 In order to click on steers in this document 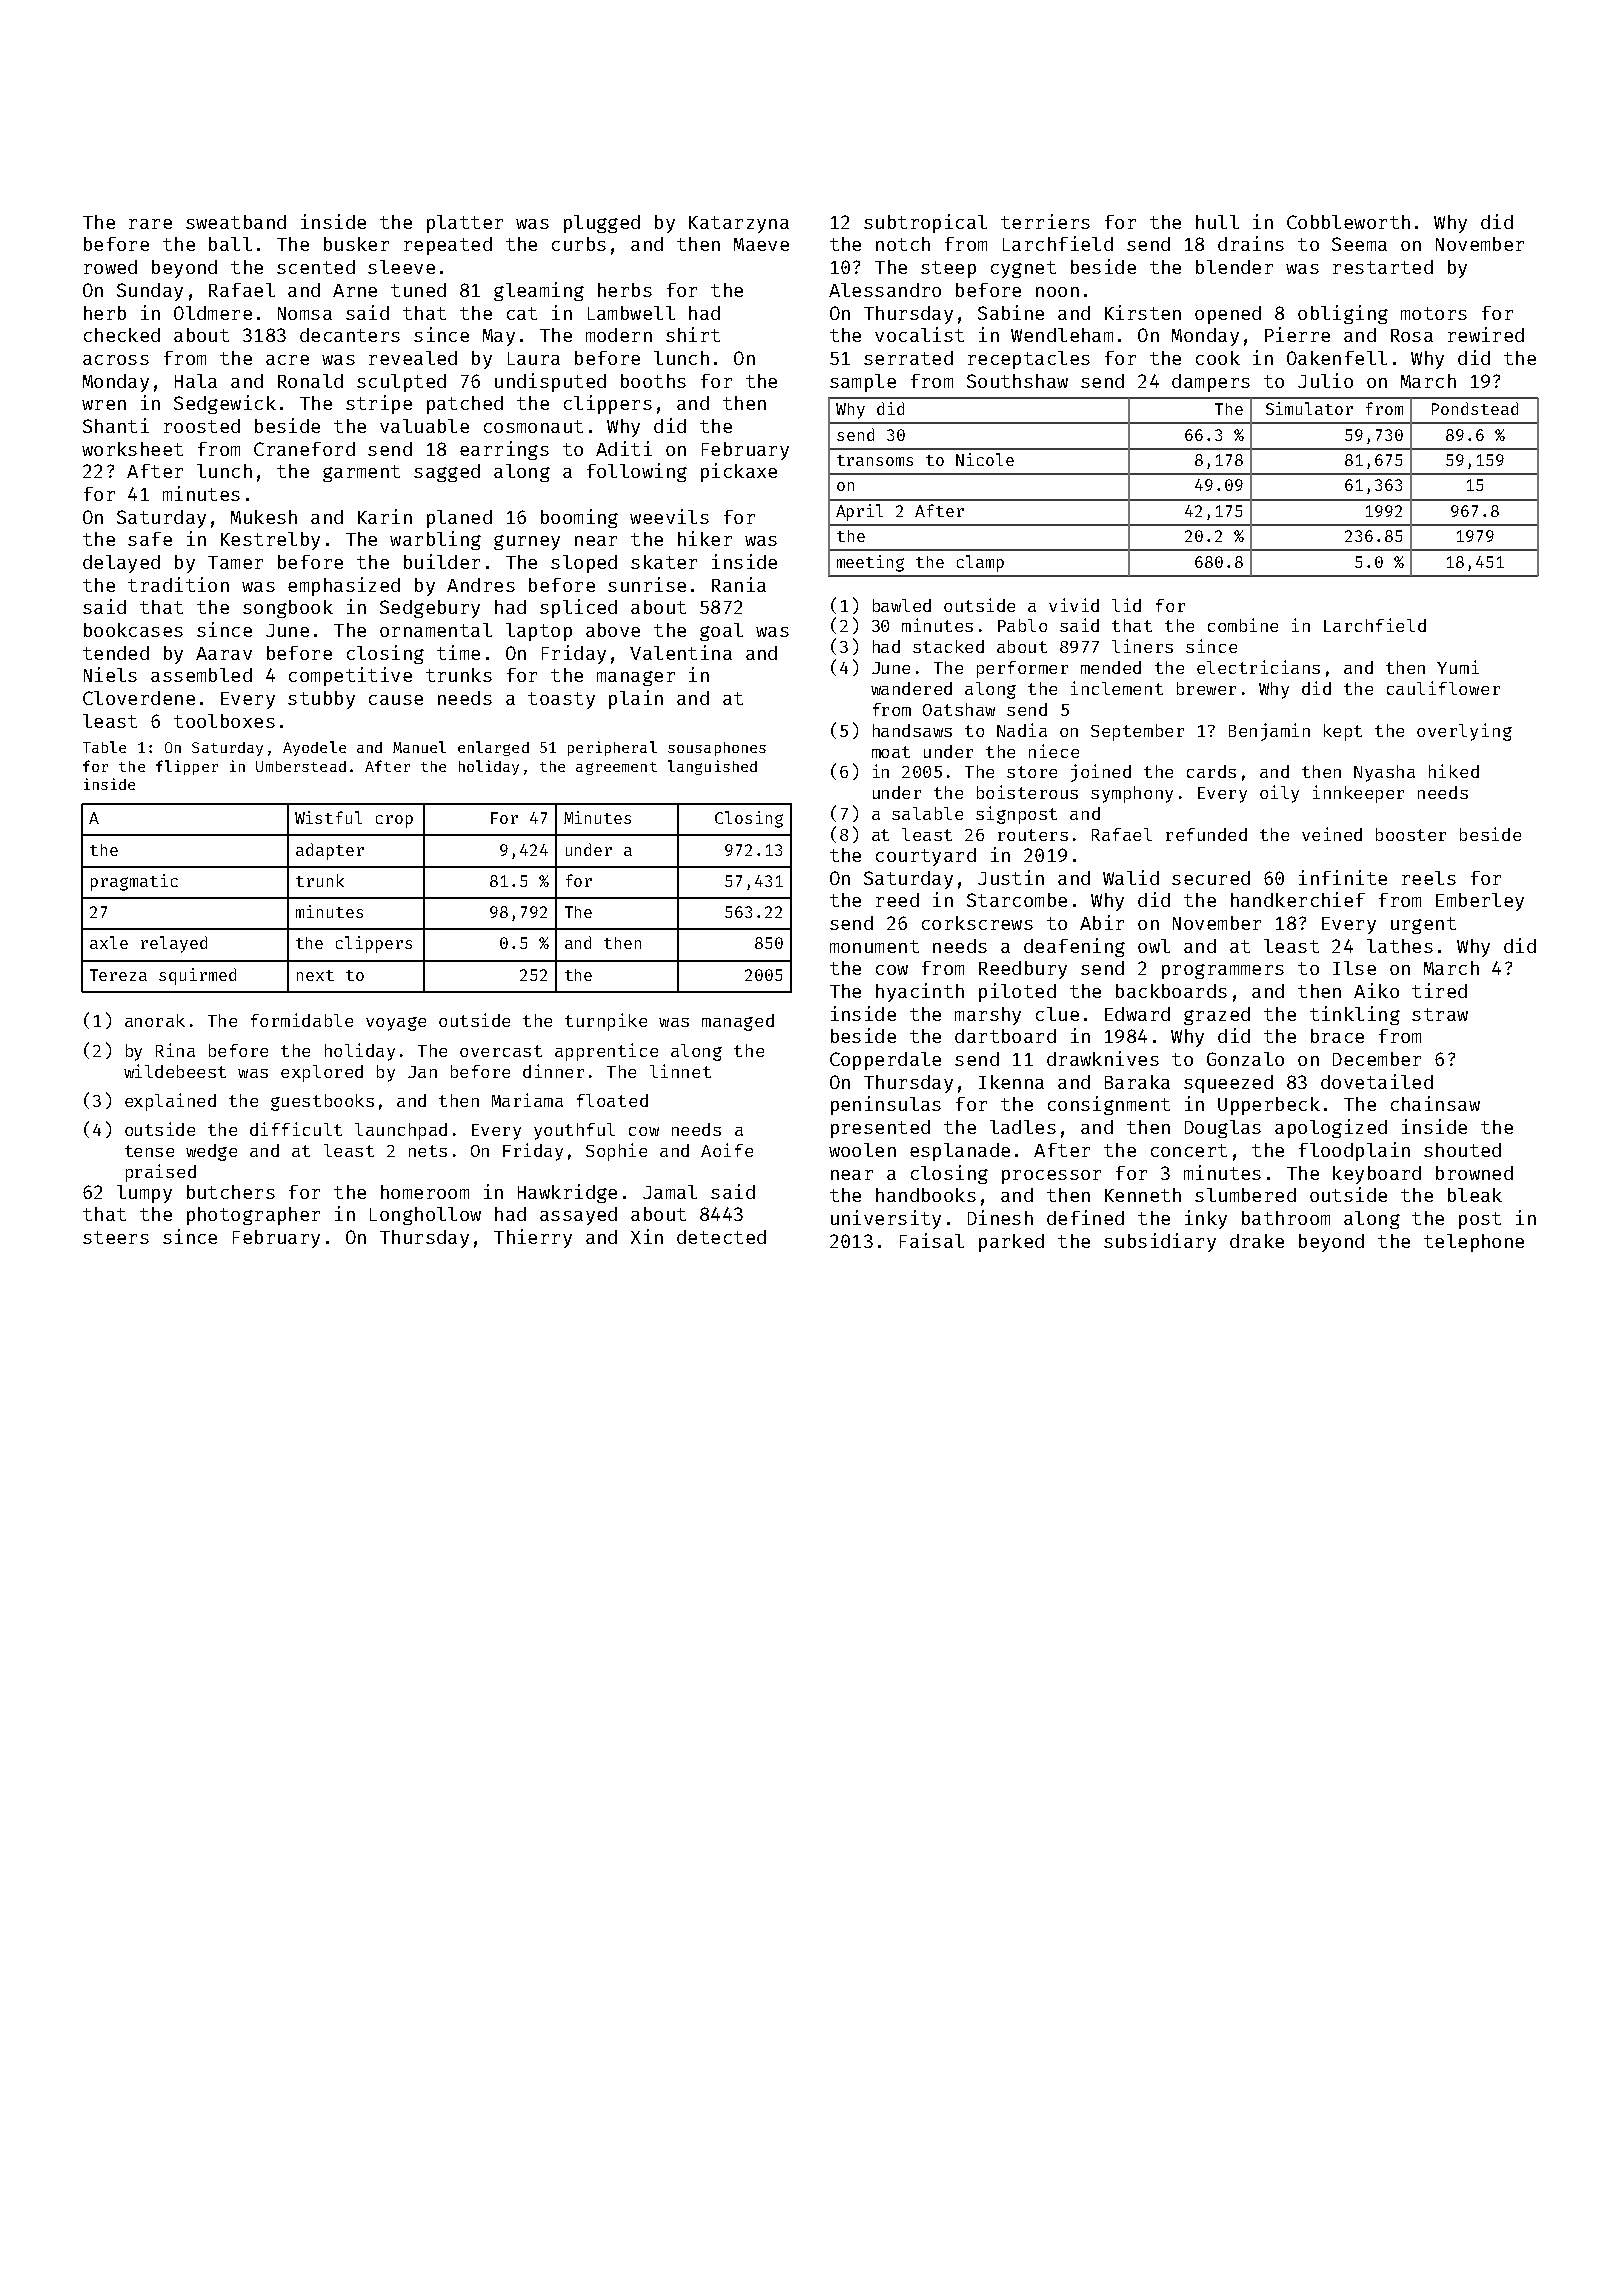, I will do `click(116, 1237)`.
